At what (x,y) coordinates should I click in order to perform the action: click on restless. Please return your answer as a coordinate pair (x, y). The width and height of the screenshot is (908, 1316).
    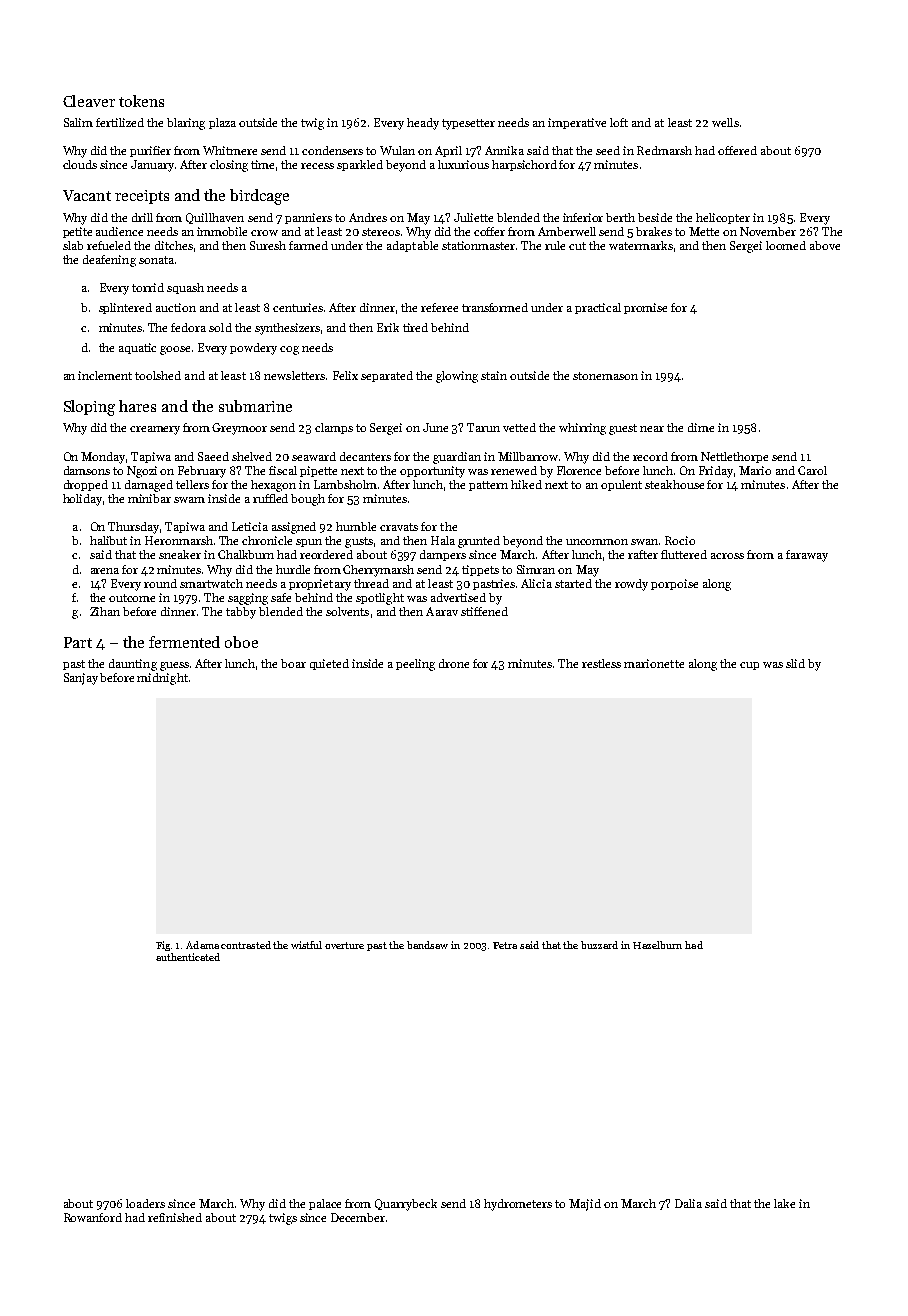
    Looking at the image, I should click on (601, 663).
